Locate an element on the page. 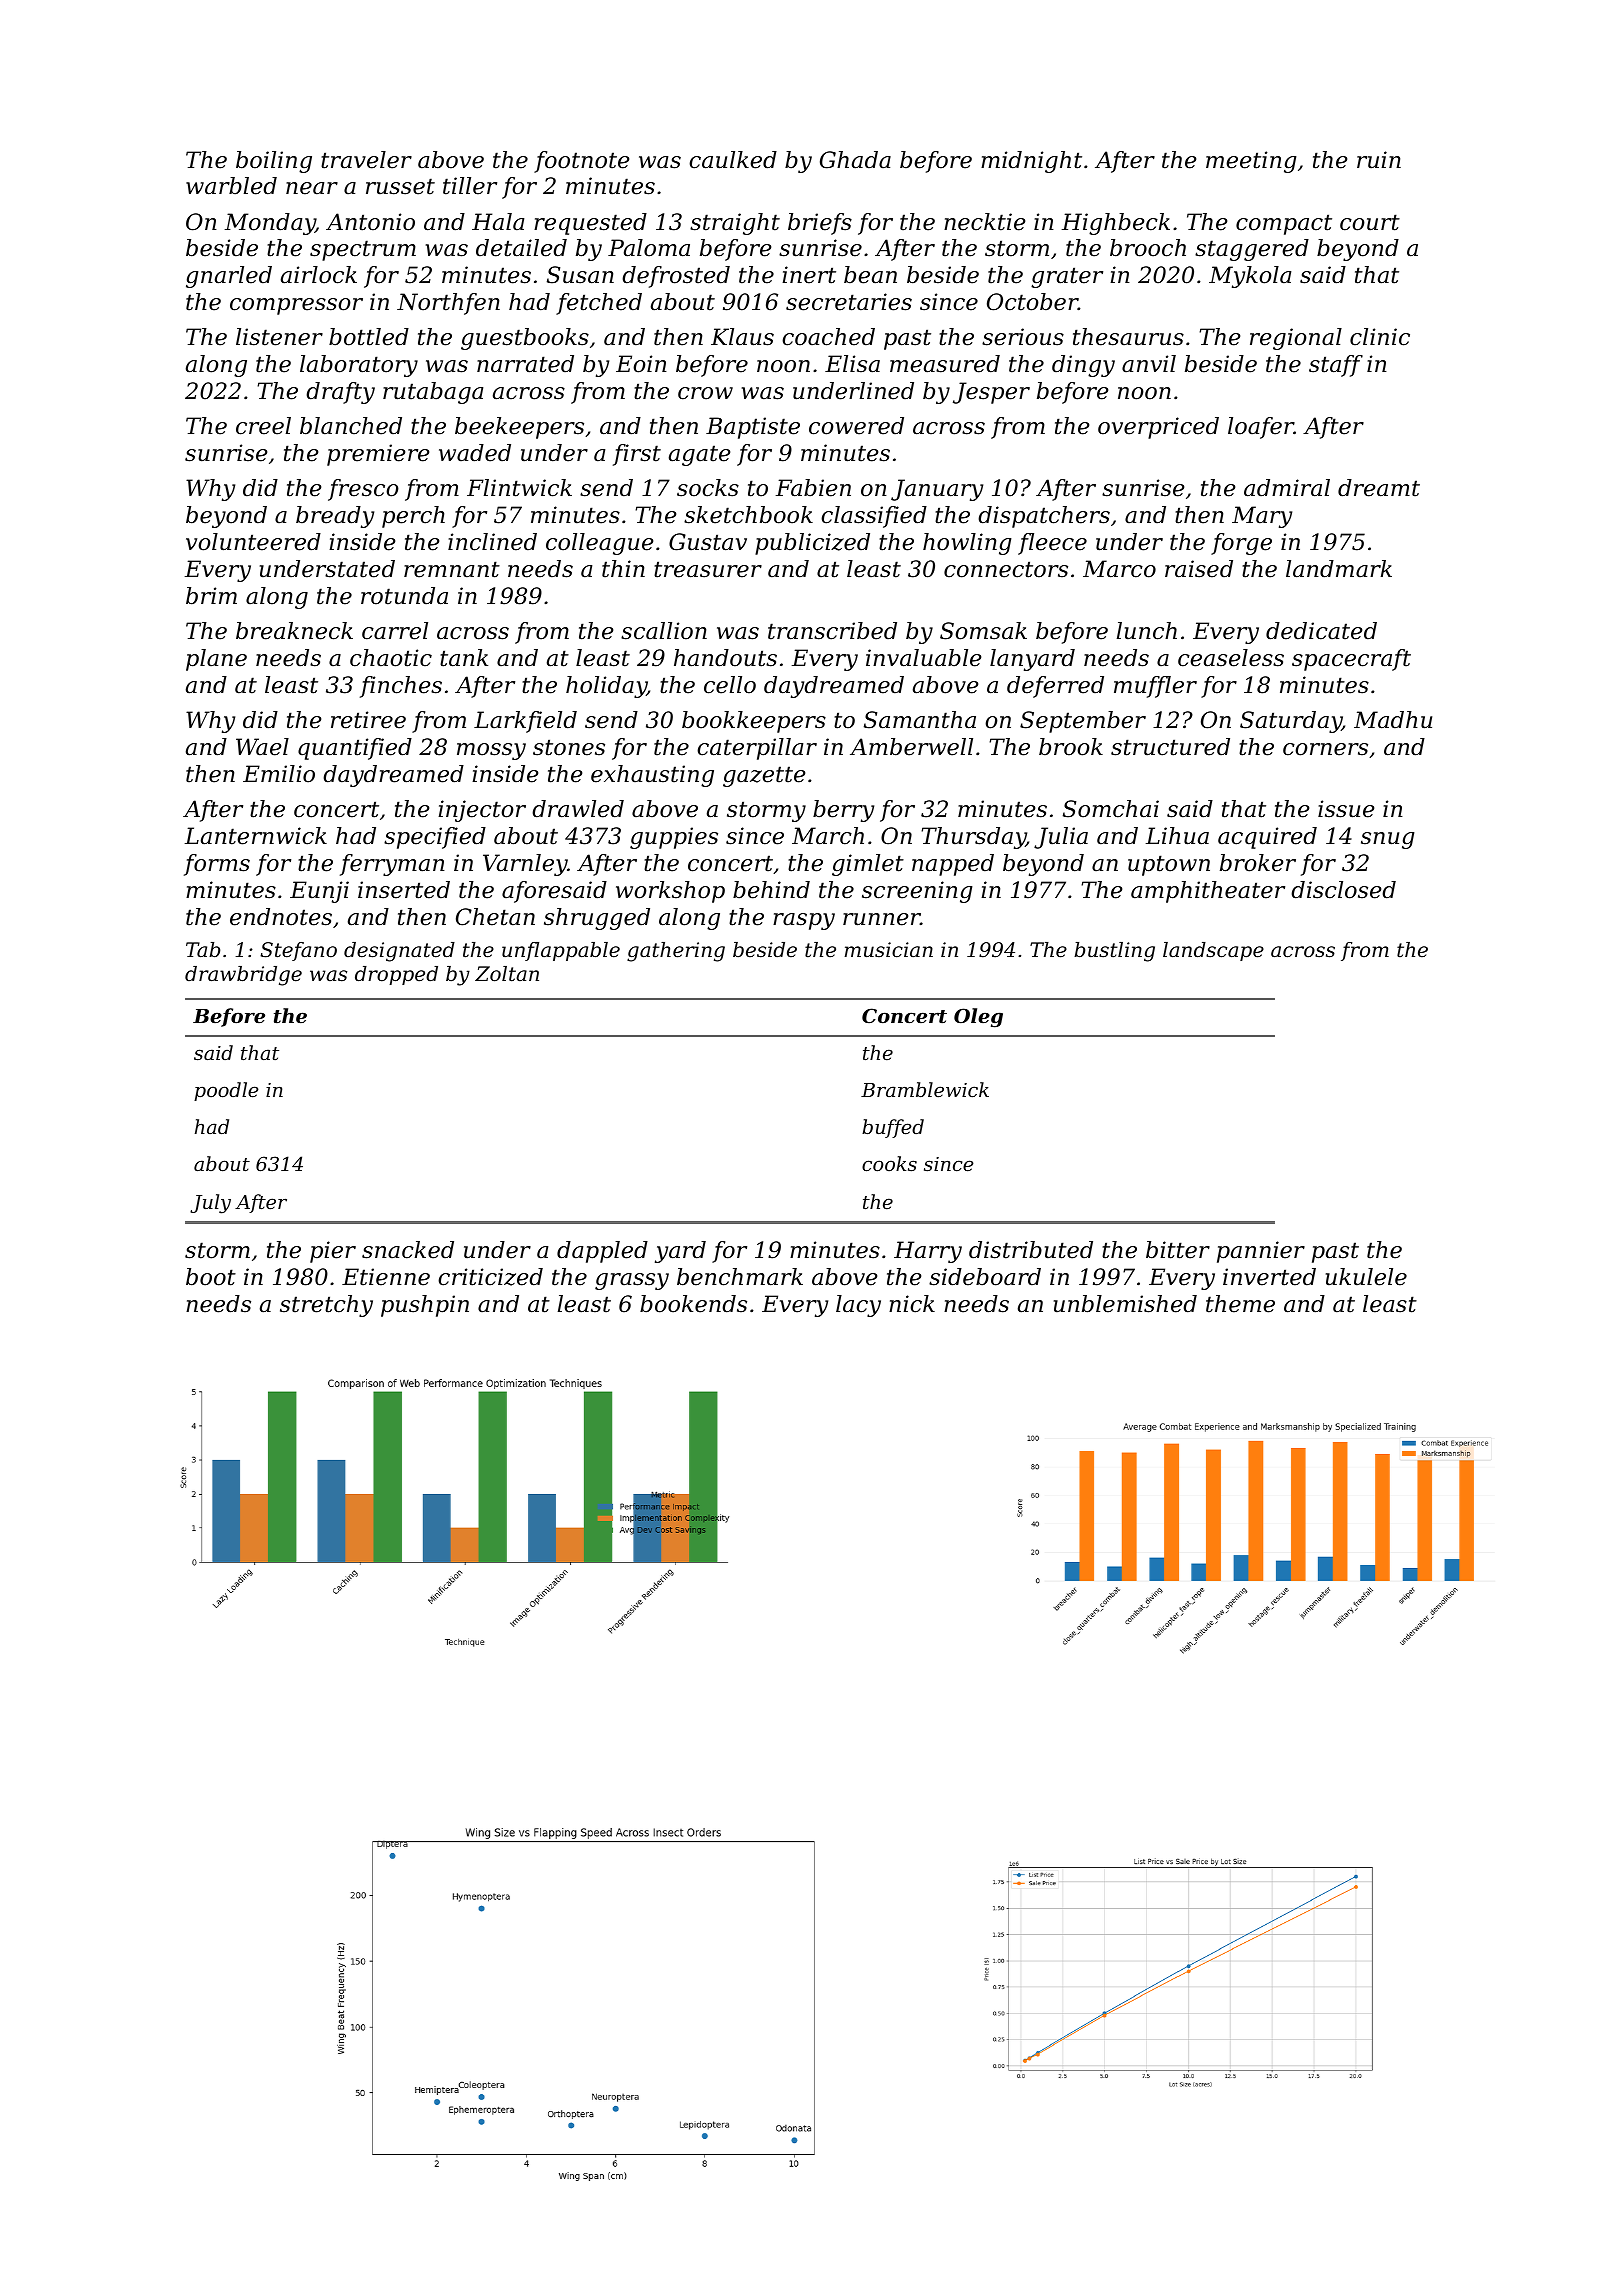  bean is located at coordinates (870, 275).
